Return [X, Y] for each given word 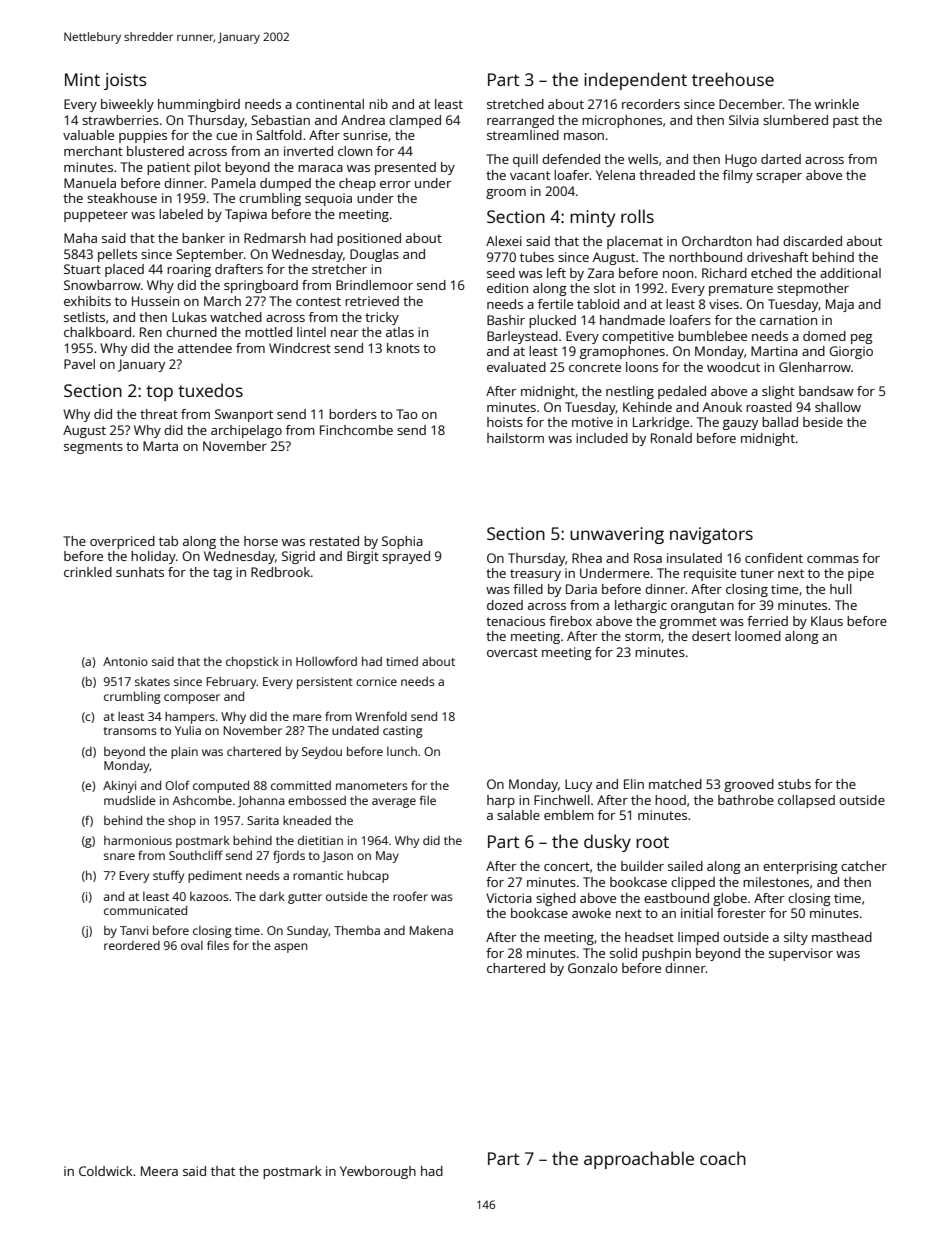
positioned [369, 239]
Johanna [261, 801]
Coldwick [106, 1171]
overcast [512, 652]
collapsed [806, 801]
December [751, 104]
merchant [93, 151]
